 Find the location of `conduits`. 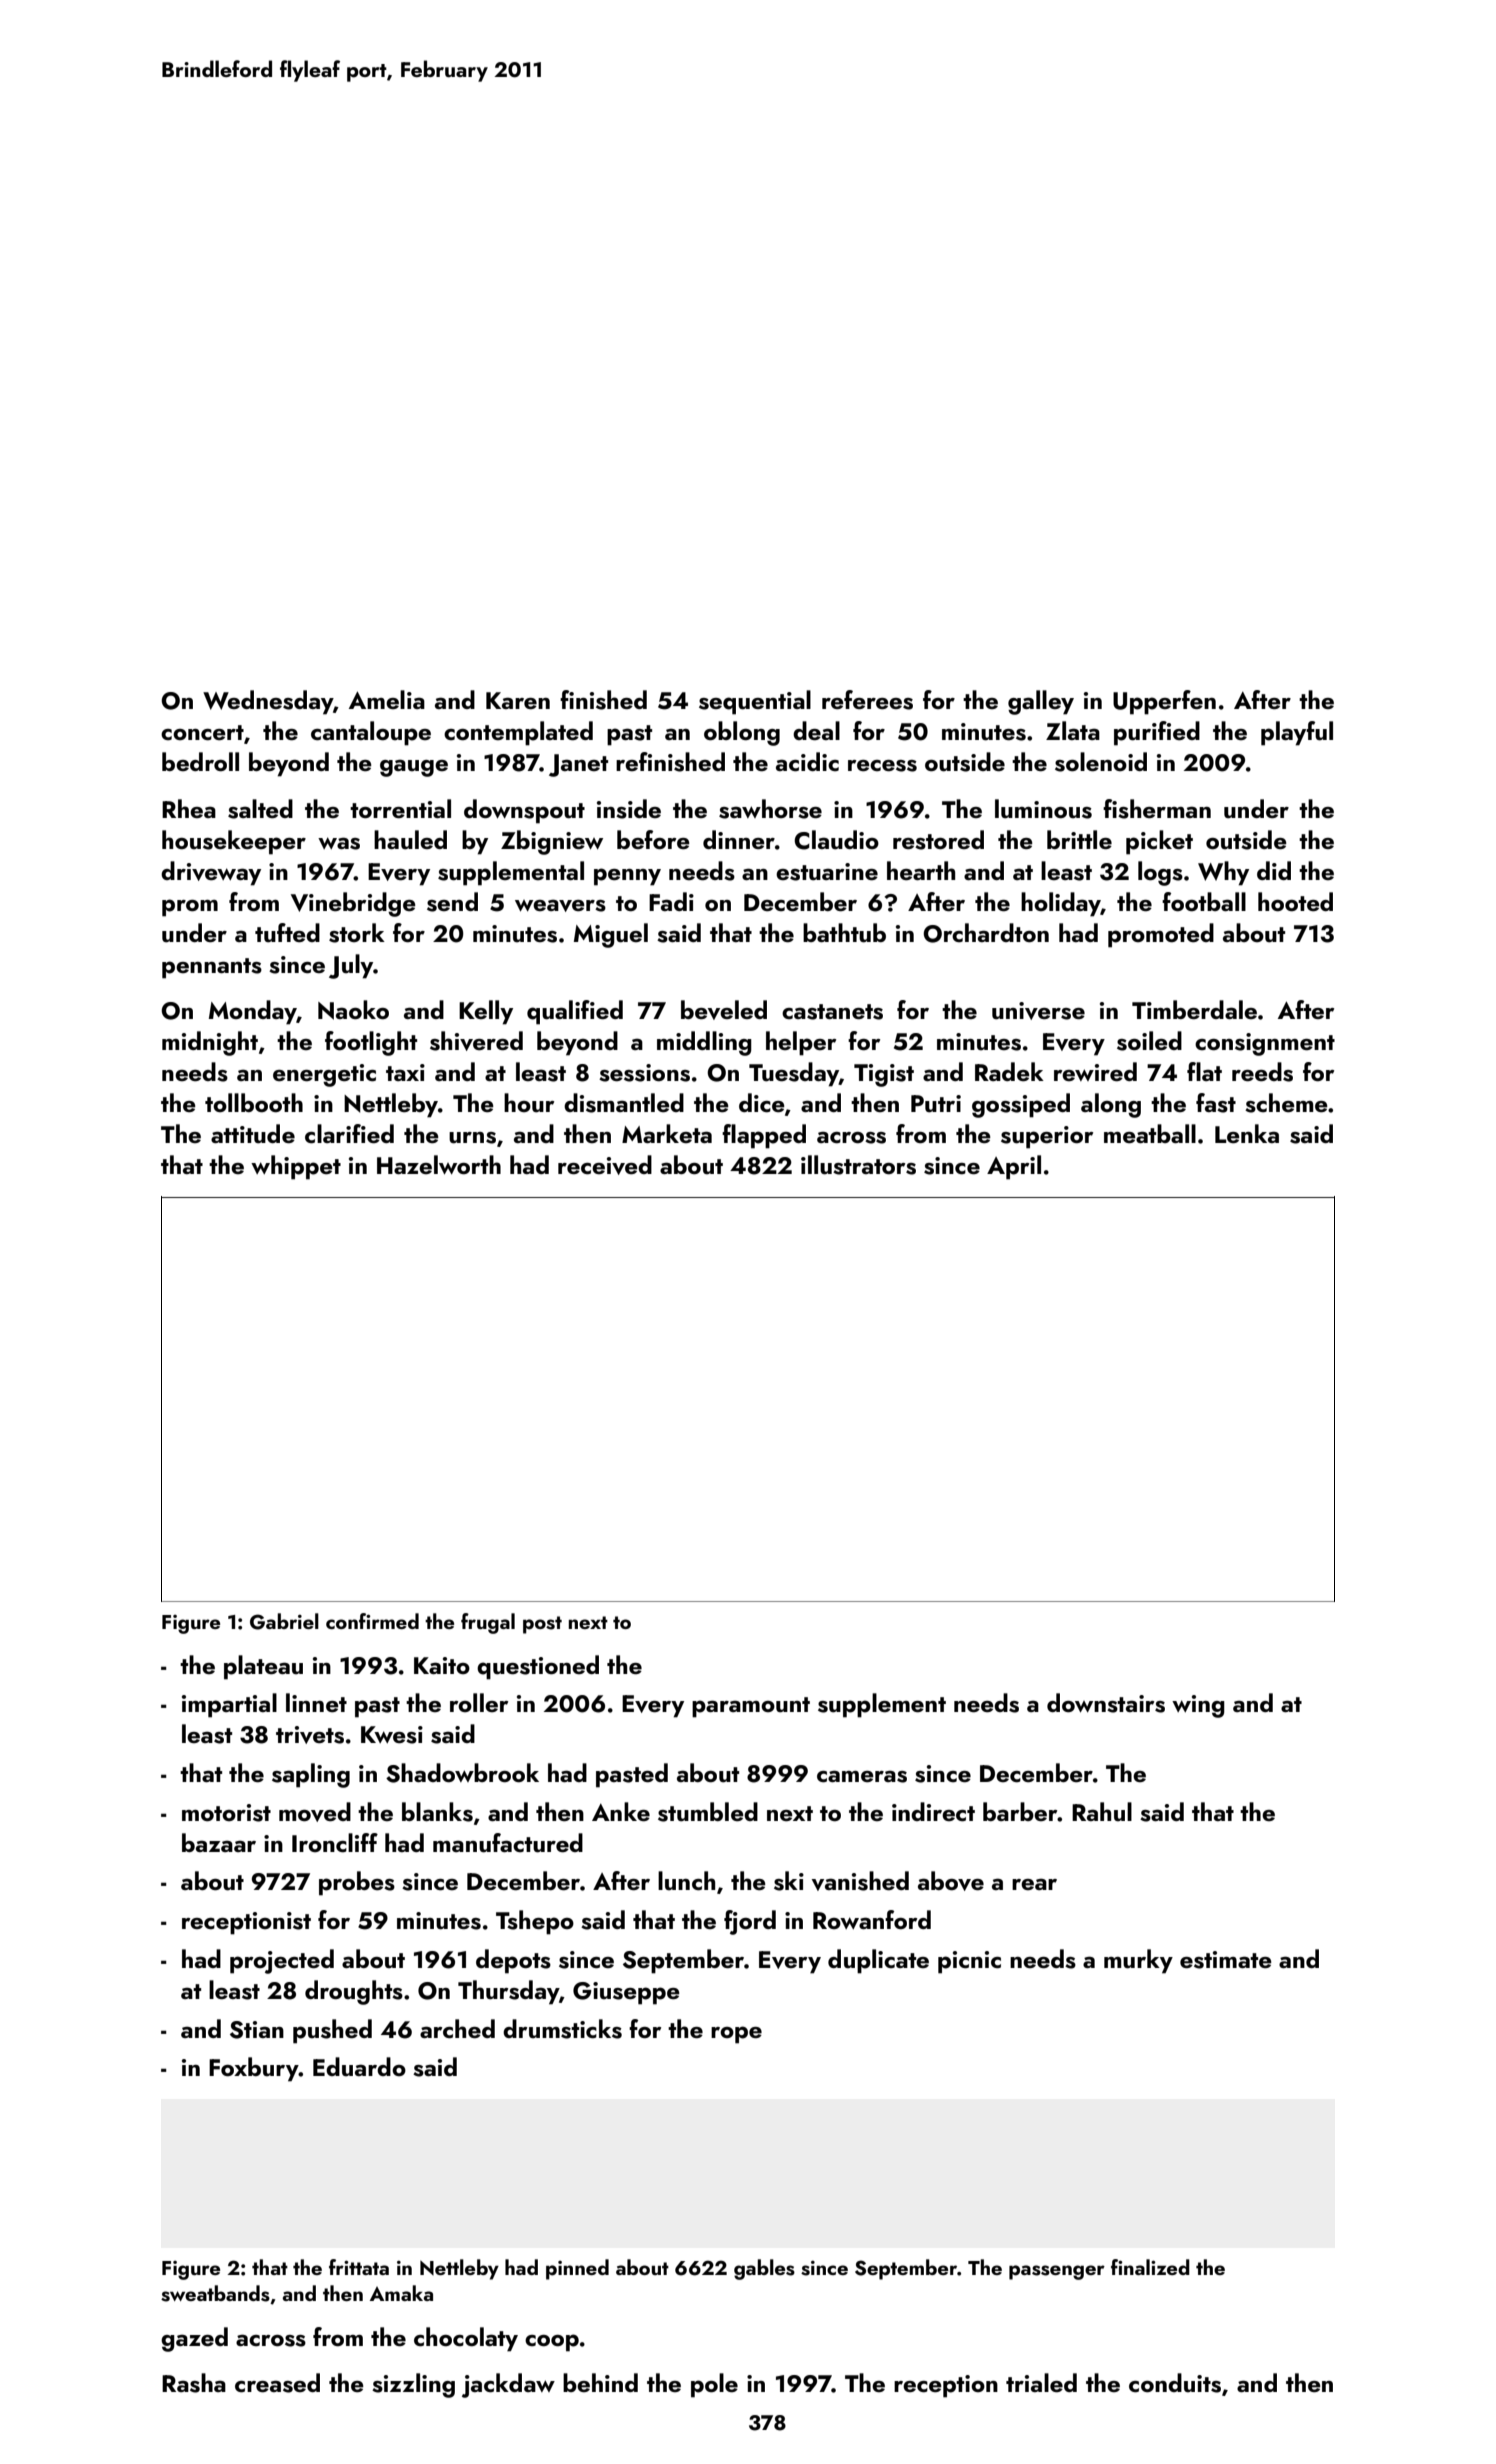

conduits is located at coordinates (1175, 2383).
